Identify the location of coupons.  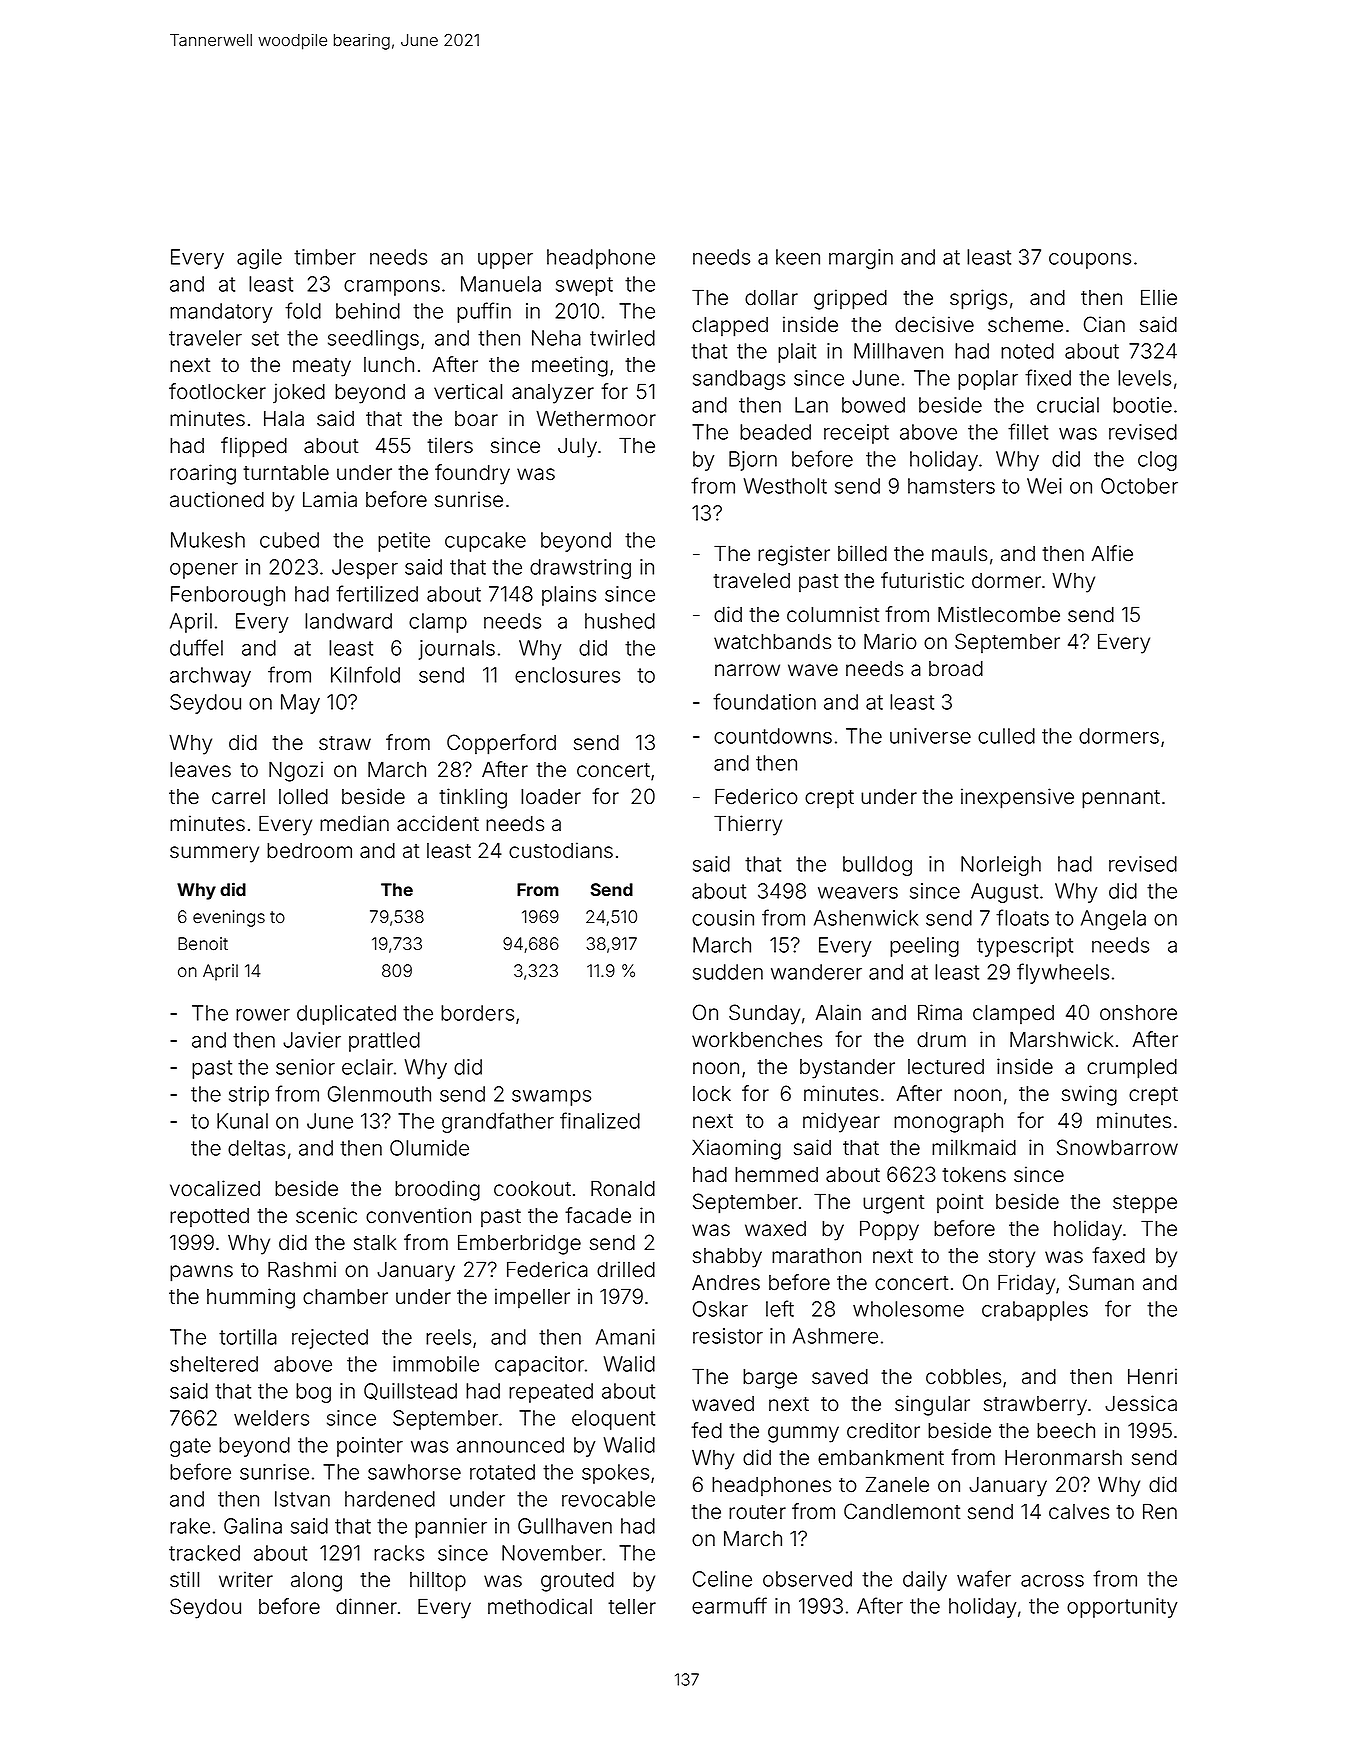
(1090, 261).
